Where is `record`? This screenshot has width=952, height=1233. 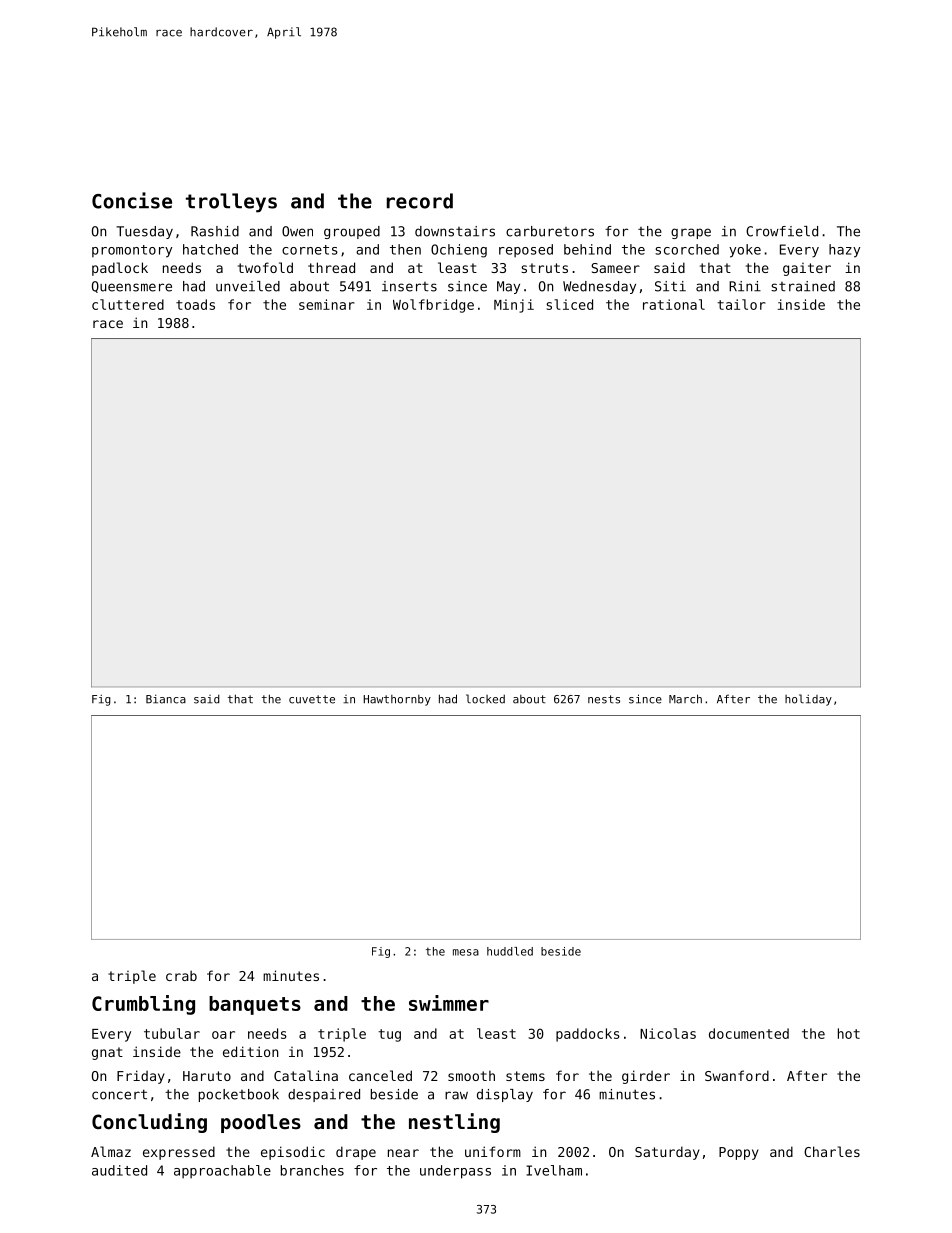 record is located at coordinates (420, 201).
